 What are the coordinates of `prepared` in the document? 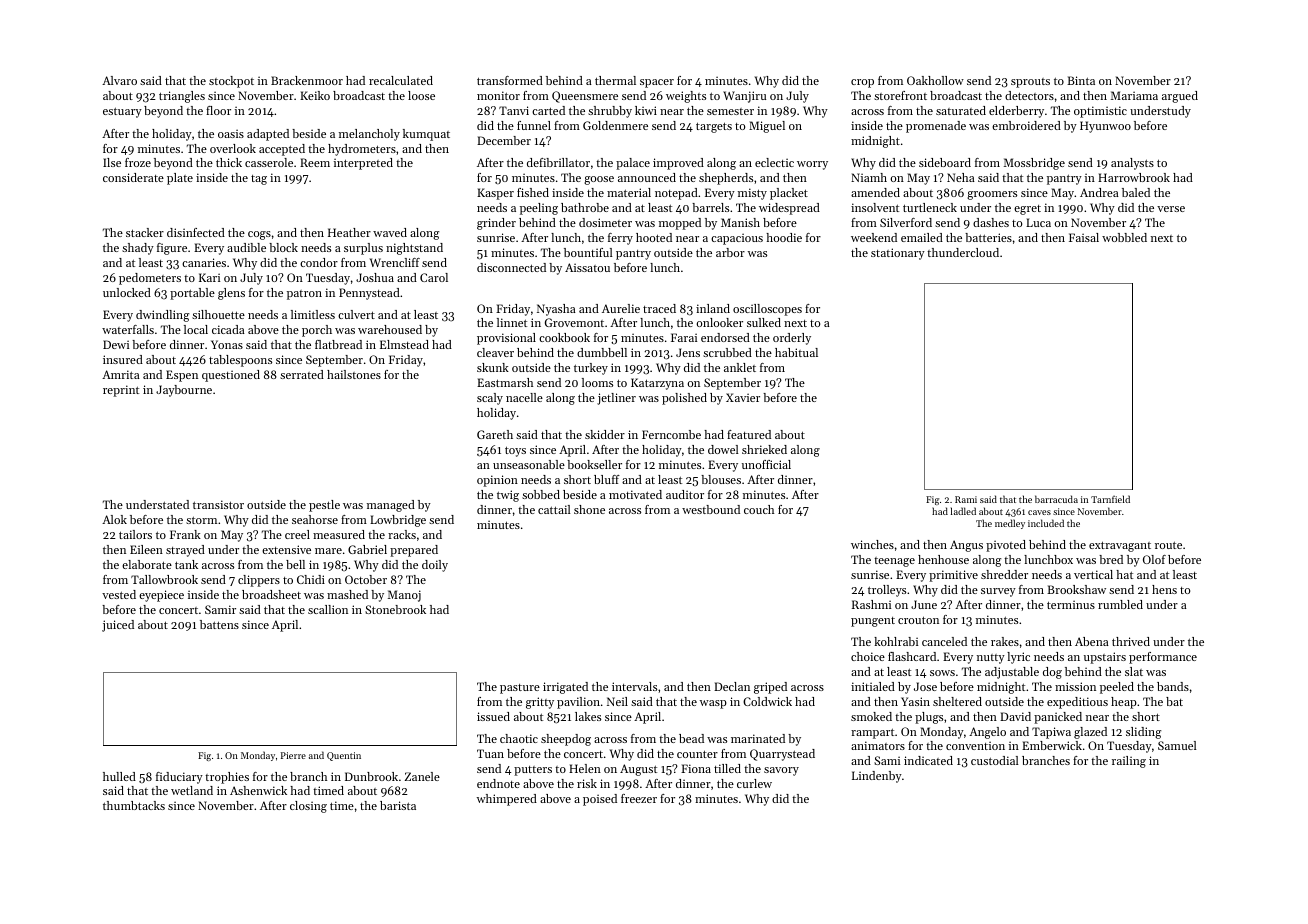 It's located at (414, 551).
